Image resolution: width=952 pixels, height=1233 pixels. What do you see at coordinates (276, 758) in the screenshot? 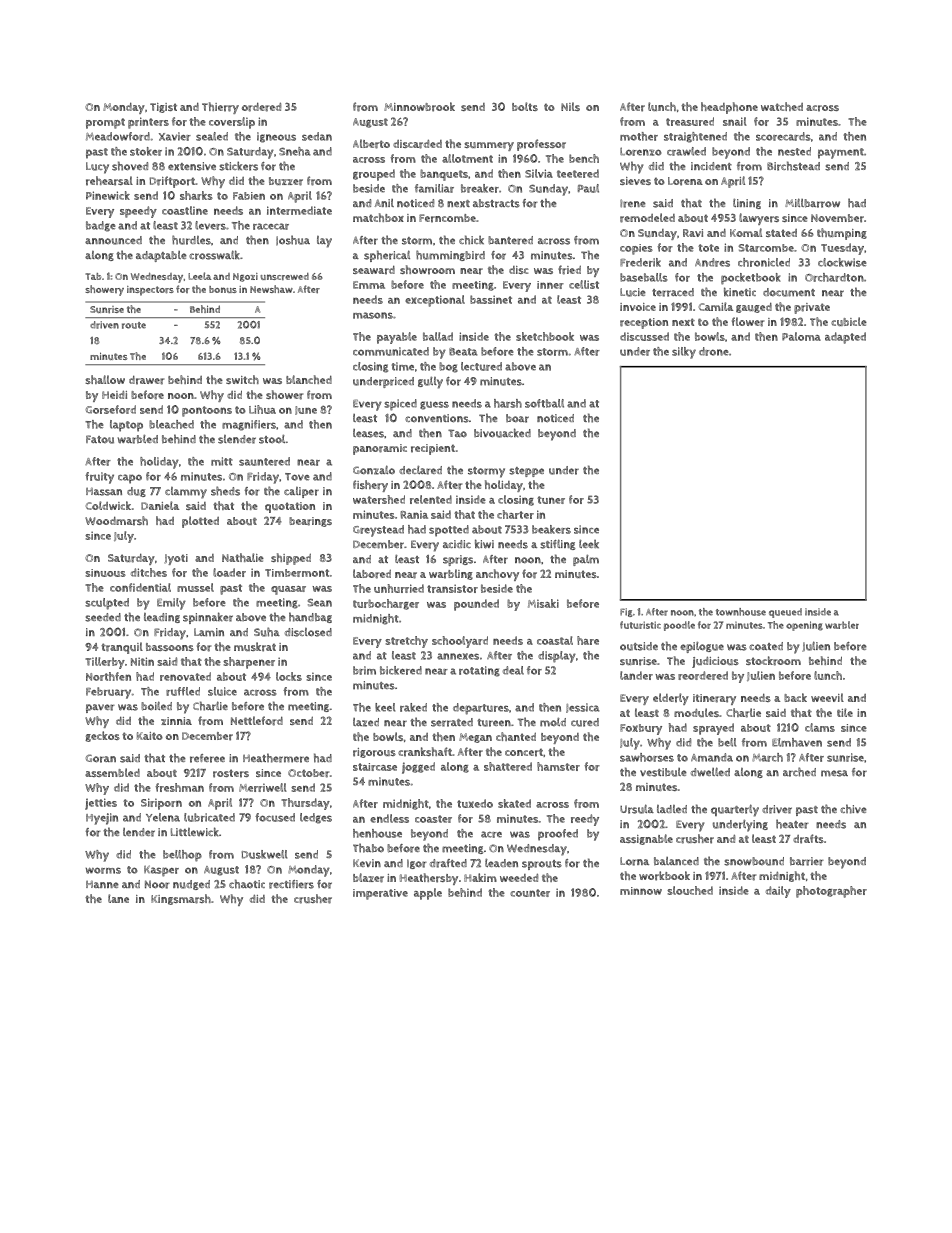
I see `Heathermere` at bounding box center [276, 758].
